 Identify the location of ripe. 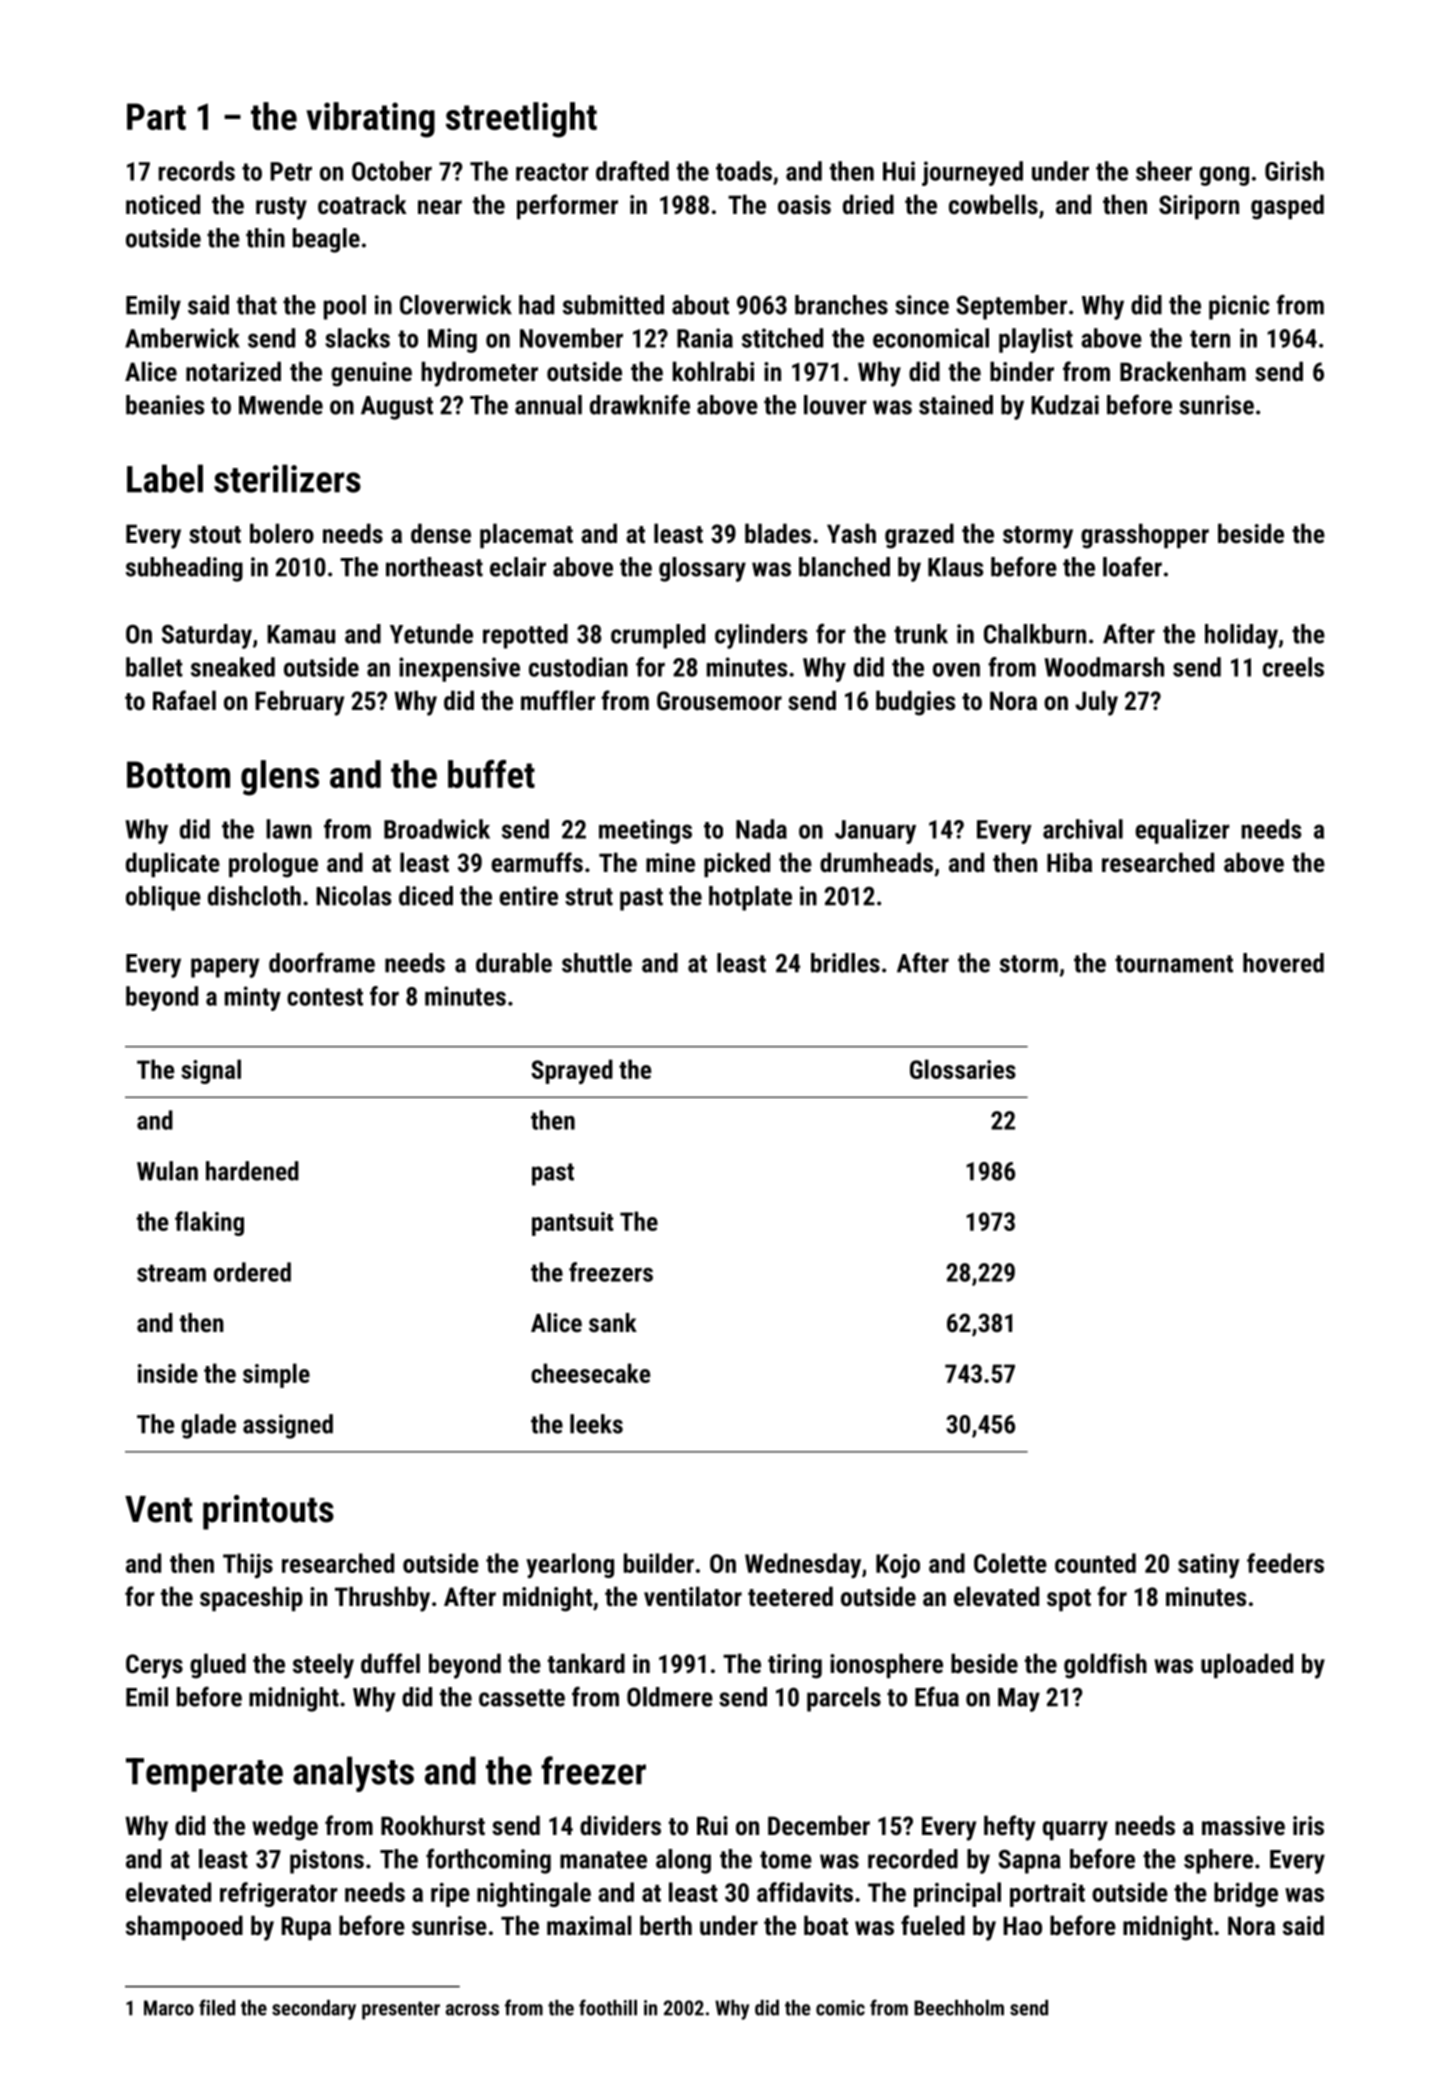
(450, 1895).
